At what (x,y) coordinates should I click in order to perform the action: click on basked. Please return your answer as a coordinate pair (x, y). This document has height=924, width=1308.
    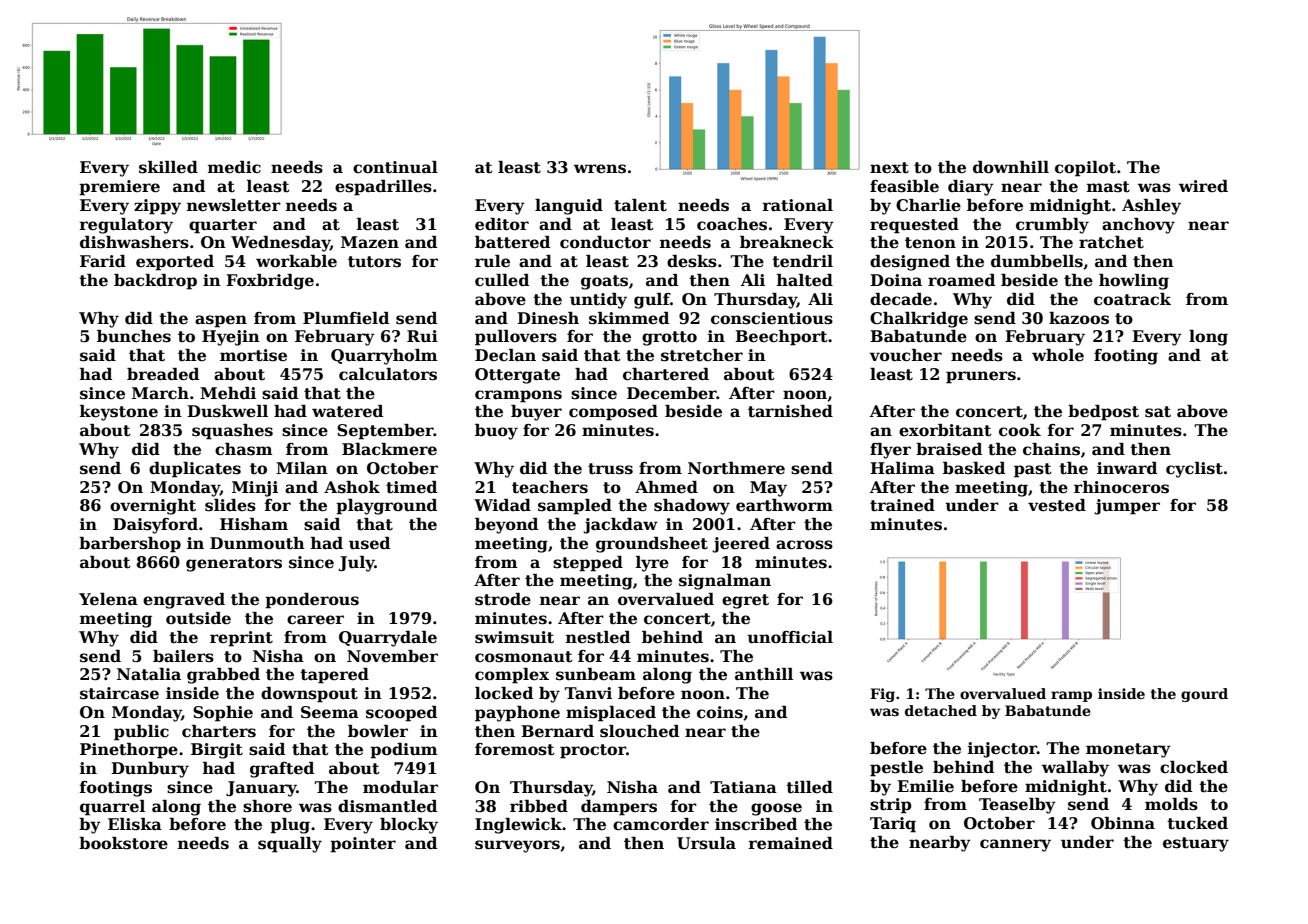
    Looking at the image, I should click on (974, 468).
